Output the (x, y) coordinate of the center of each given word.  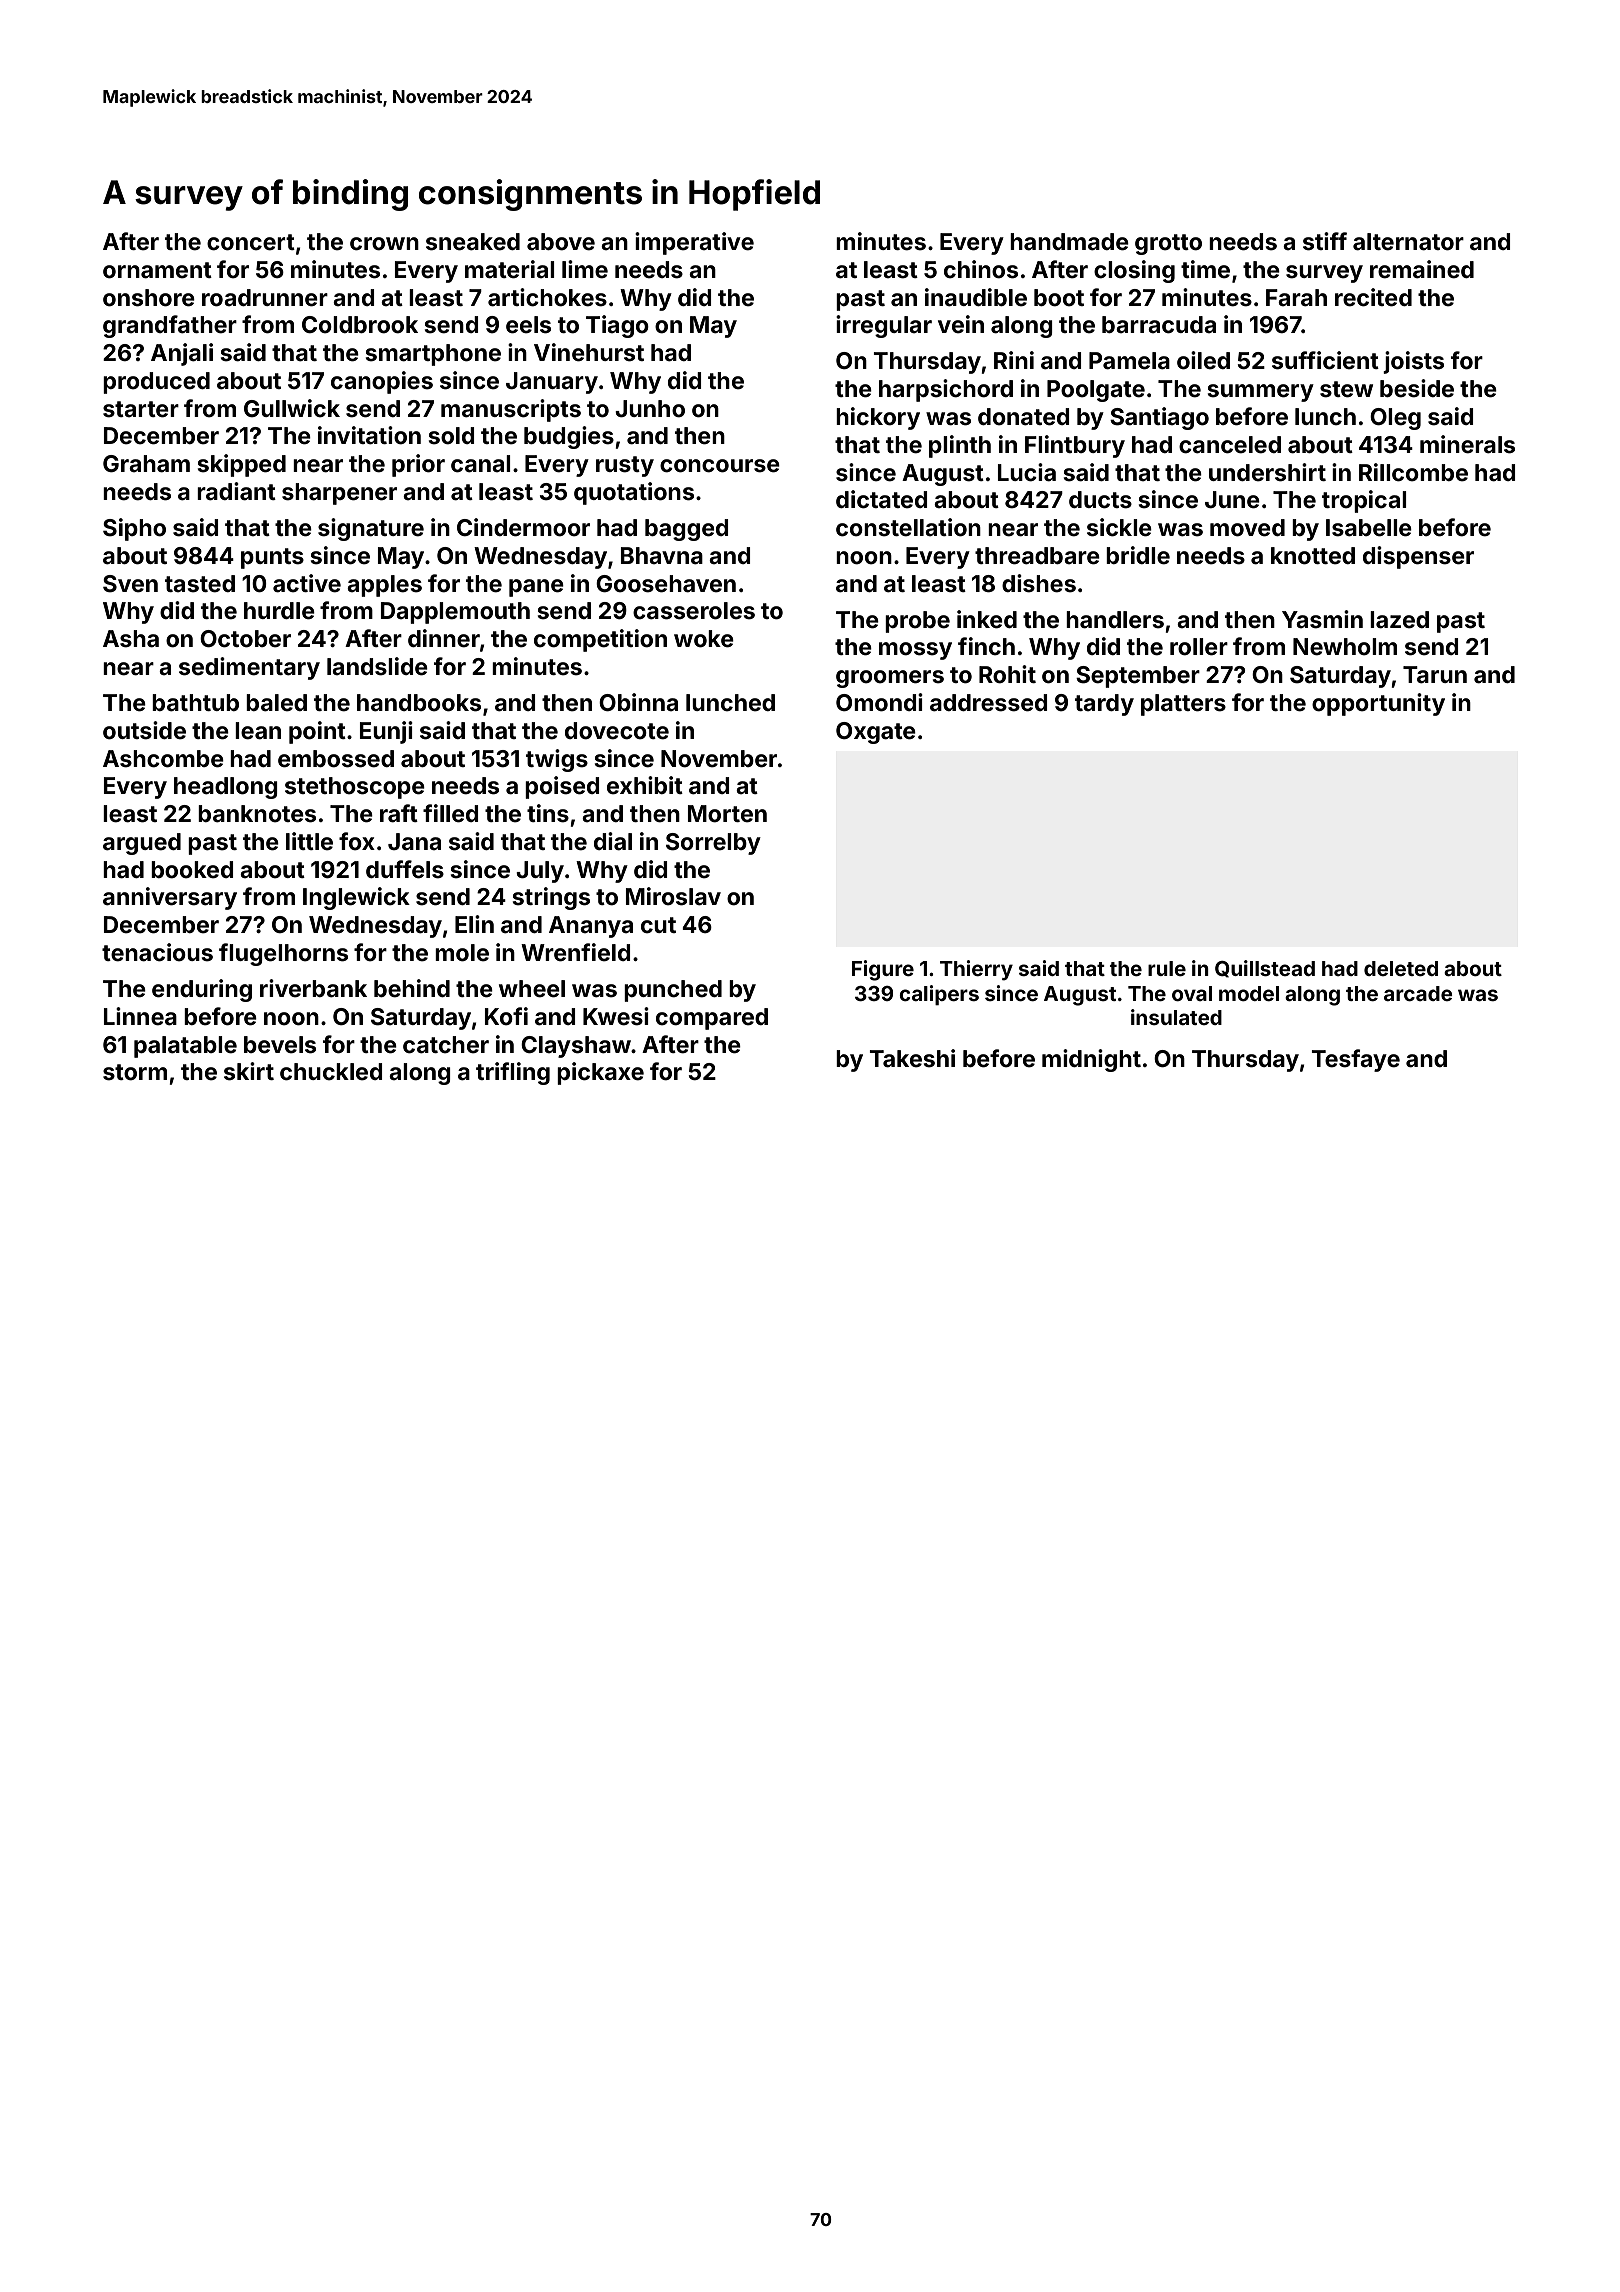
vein (961, 324)
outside (144, 730)
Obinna (638, 702)
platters (1183, 705)
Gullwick (292, 408)
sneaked (473, 242)
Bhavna (662, 556)
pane (536, 588)
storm (135, 1072)
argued (142, 844)
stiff (1325, 241)
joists (1413, 362)
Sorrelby (713, 844)
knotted (1313, 556)
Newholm (1345, 647)
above (561, 242)
